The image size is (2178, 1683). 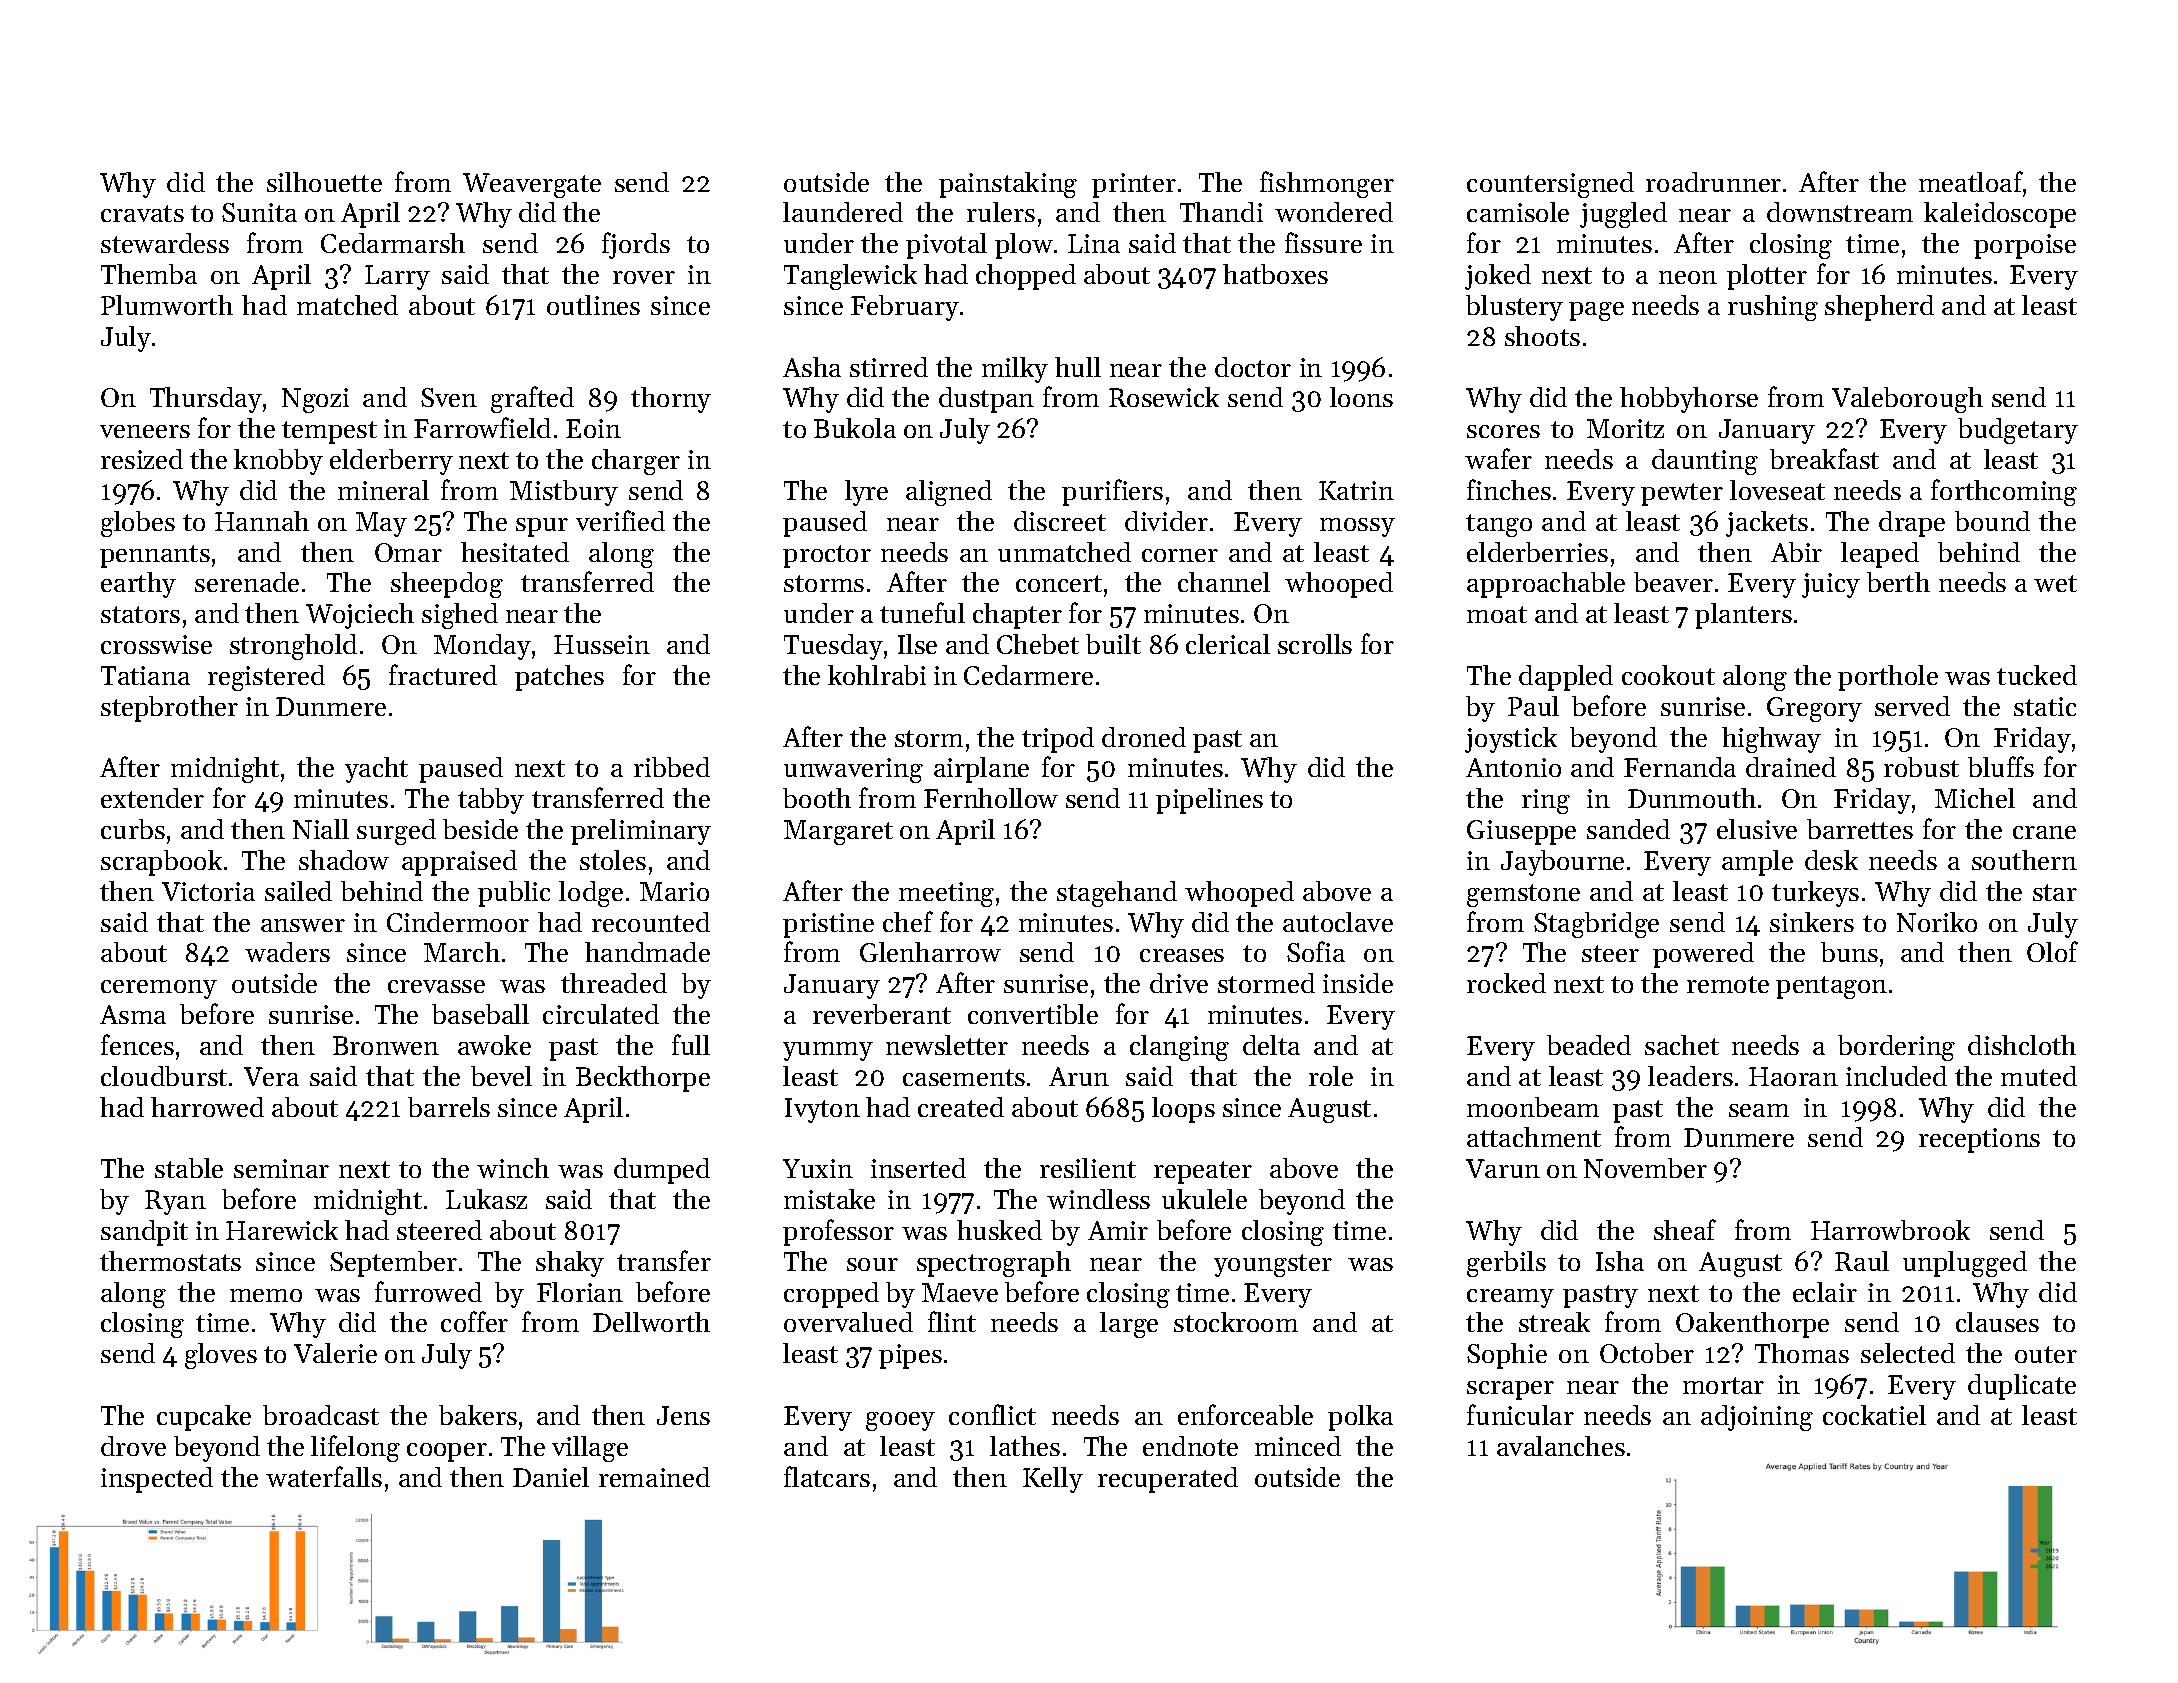 What do you see at coordinates (2022, 1045) in the screenshot?
I see `dishcloth` at bounding box center [2022, 1045].
